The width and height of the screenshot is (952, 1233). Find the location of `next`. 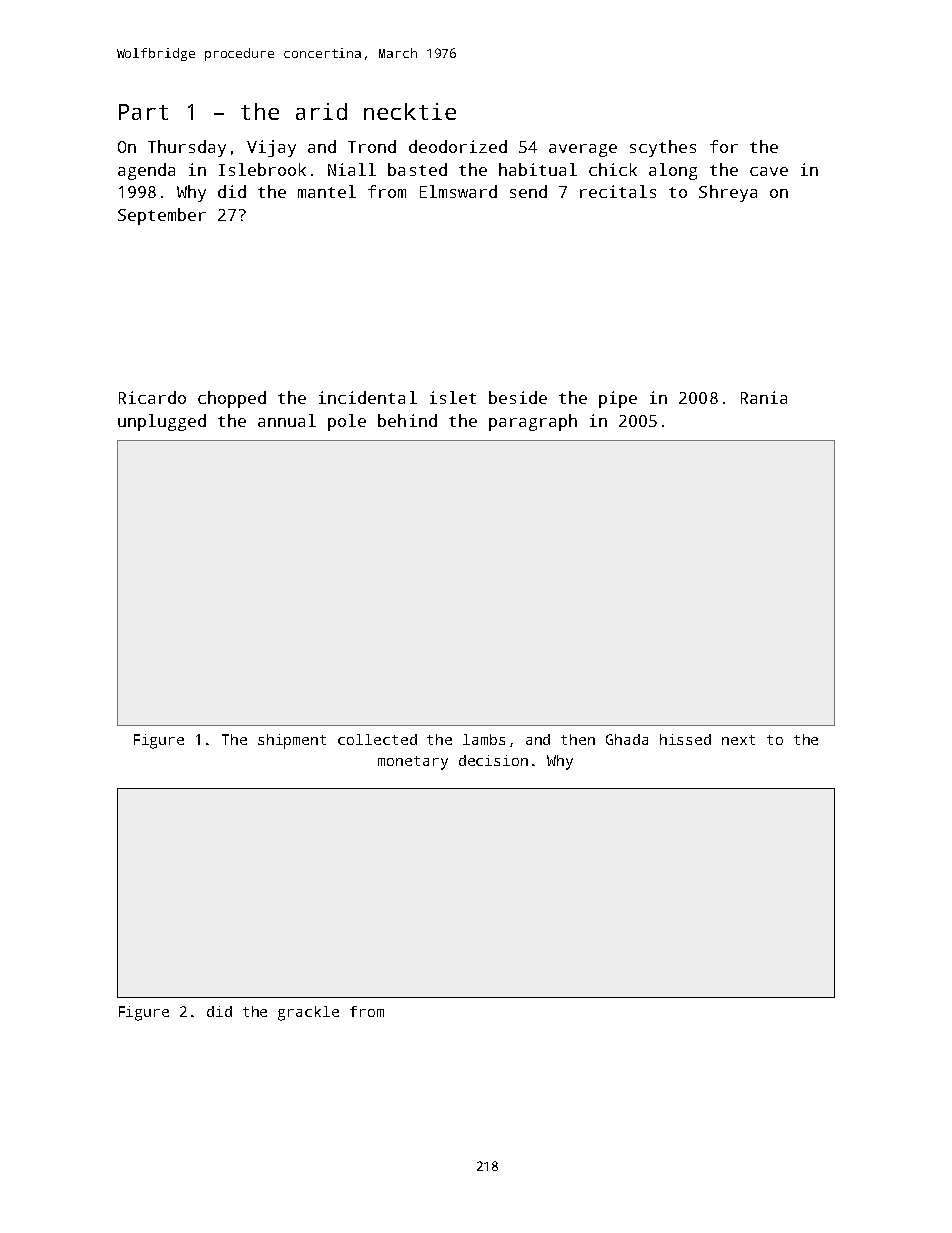

next is located at coordinates (738, 740).
